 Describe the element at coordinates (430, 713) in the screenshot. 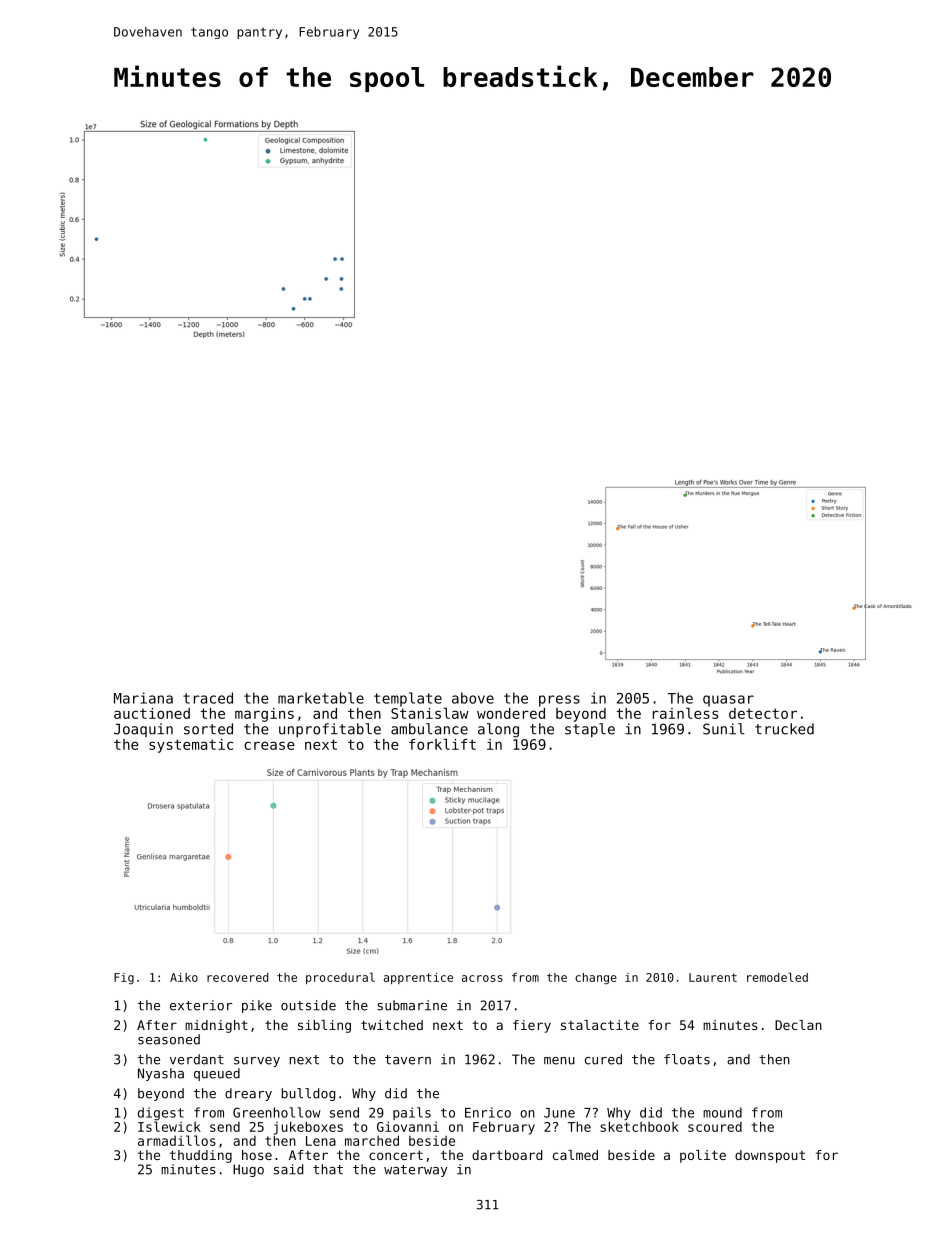

I see `Stanislaw` at that location.
